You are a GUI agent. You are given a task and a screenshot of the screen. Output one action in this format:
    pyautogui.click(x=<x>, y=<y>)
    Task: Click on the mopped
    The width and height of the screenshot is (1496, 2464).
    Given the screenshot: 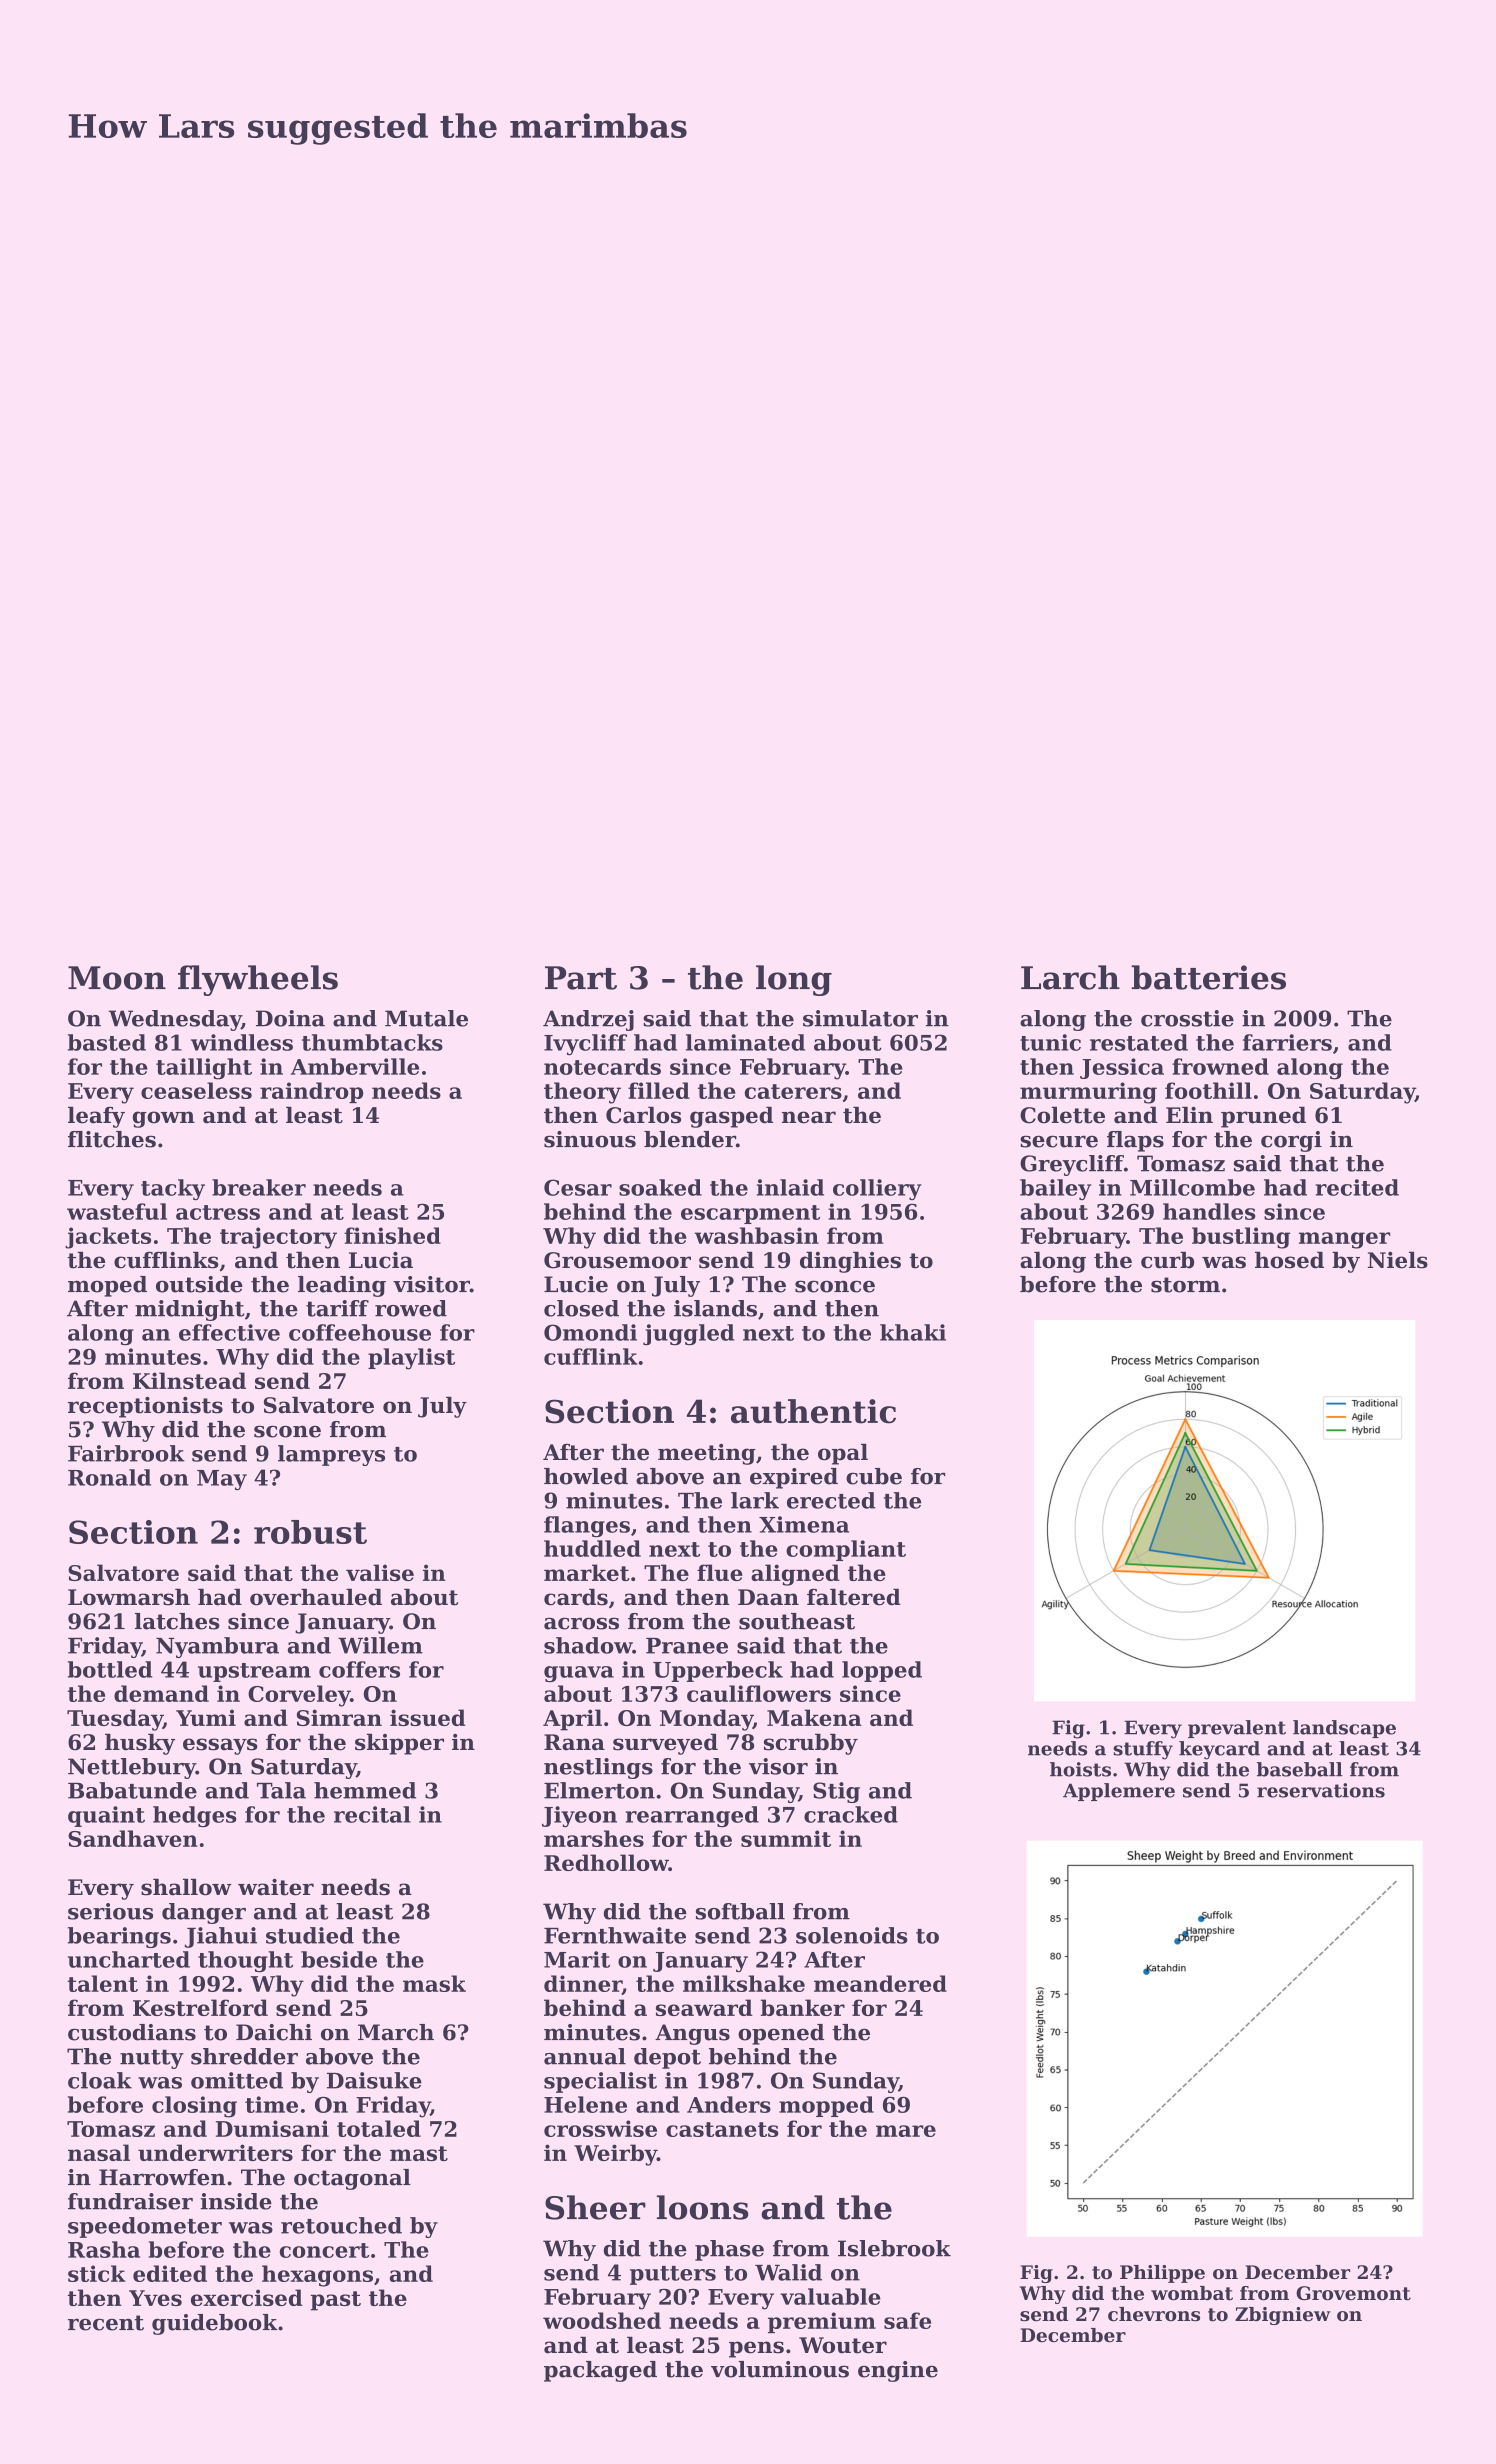 What is the action you would take?
    pyautogui.click(x=826, y=2106)
